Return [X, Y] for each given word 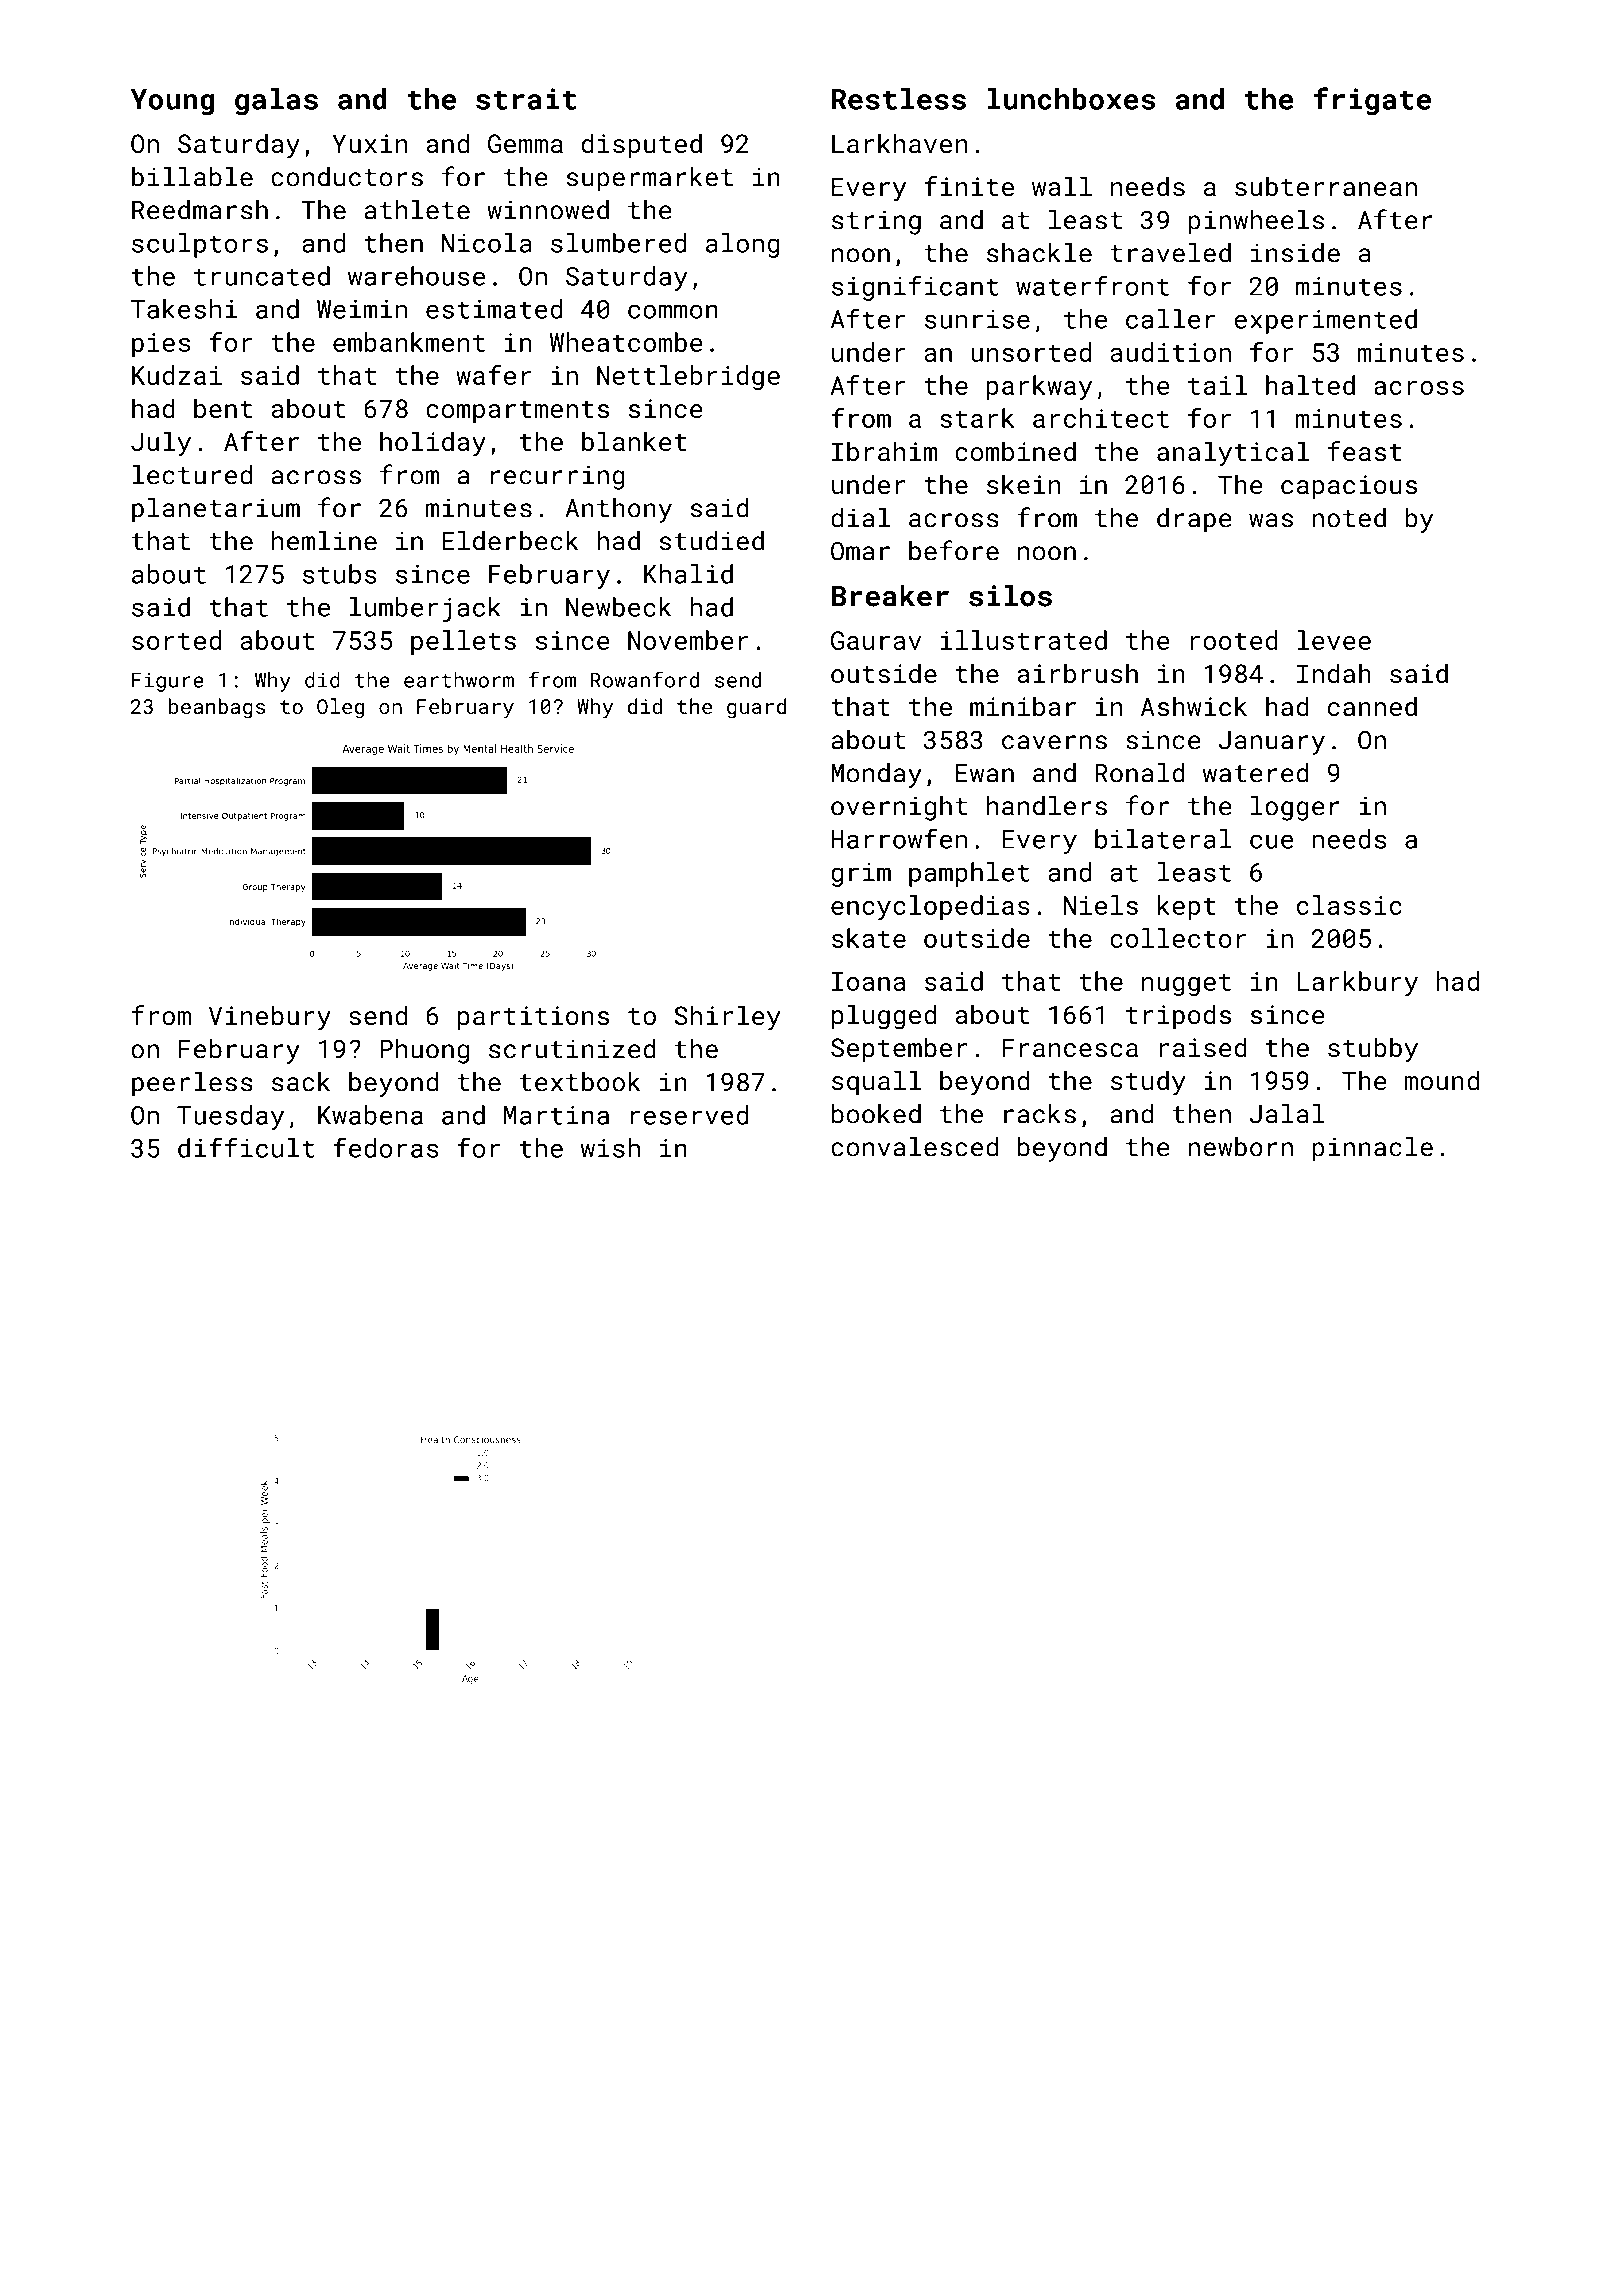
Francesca [1070, 1047]
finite [969, 186]
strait [526, 99]
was [1271, 520]
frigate [1372, 101]
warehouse [416, 276]
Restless [898, 99]
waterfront [1092, 285]
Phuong [424, 1051]
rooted [1234, 640]
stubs [340, 574]
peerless [192, 1084]
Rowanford [645, 679]
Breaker [890, 595]
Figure [168, 682]
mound [1441, 1080]
